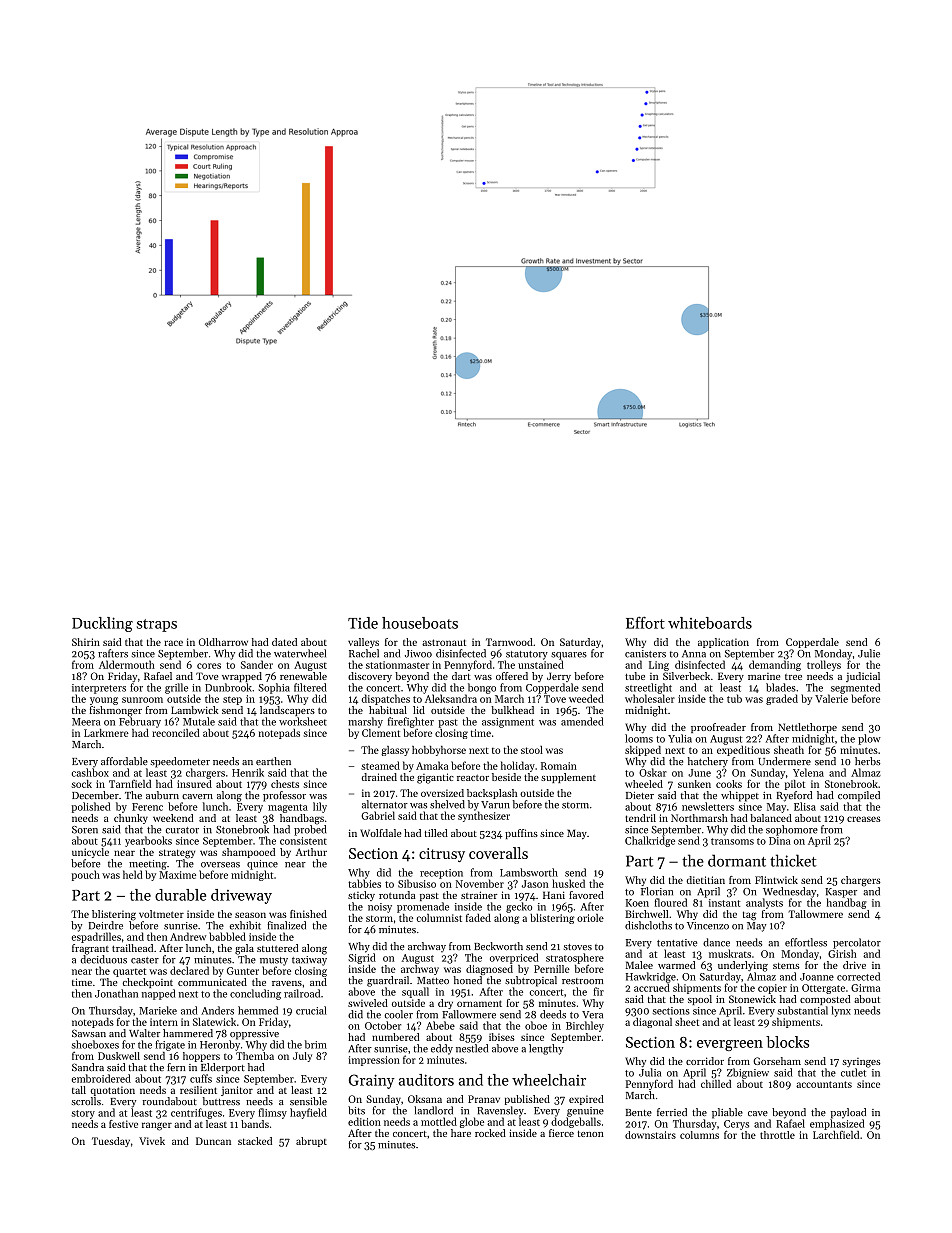  What do you see at coordinates (694, 784) in the screenshot?
I see `sunken` at bounding box center [694, 784].
